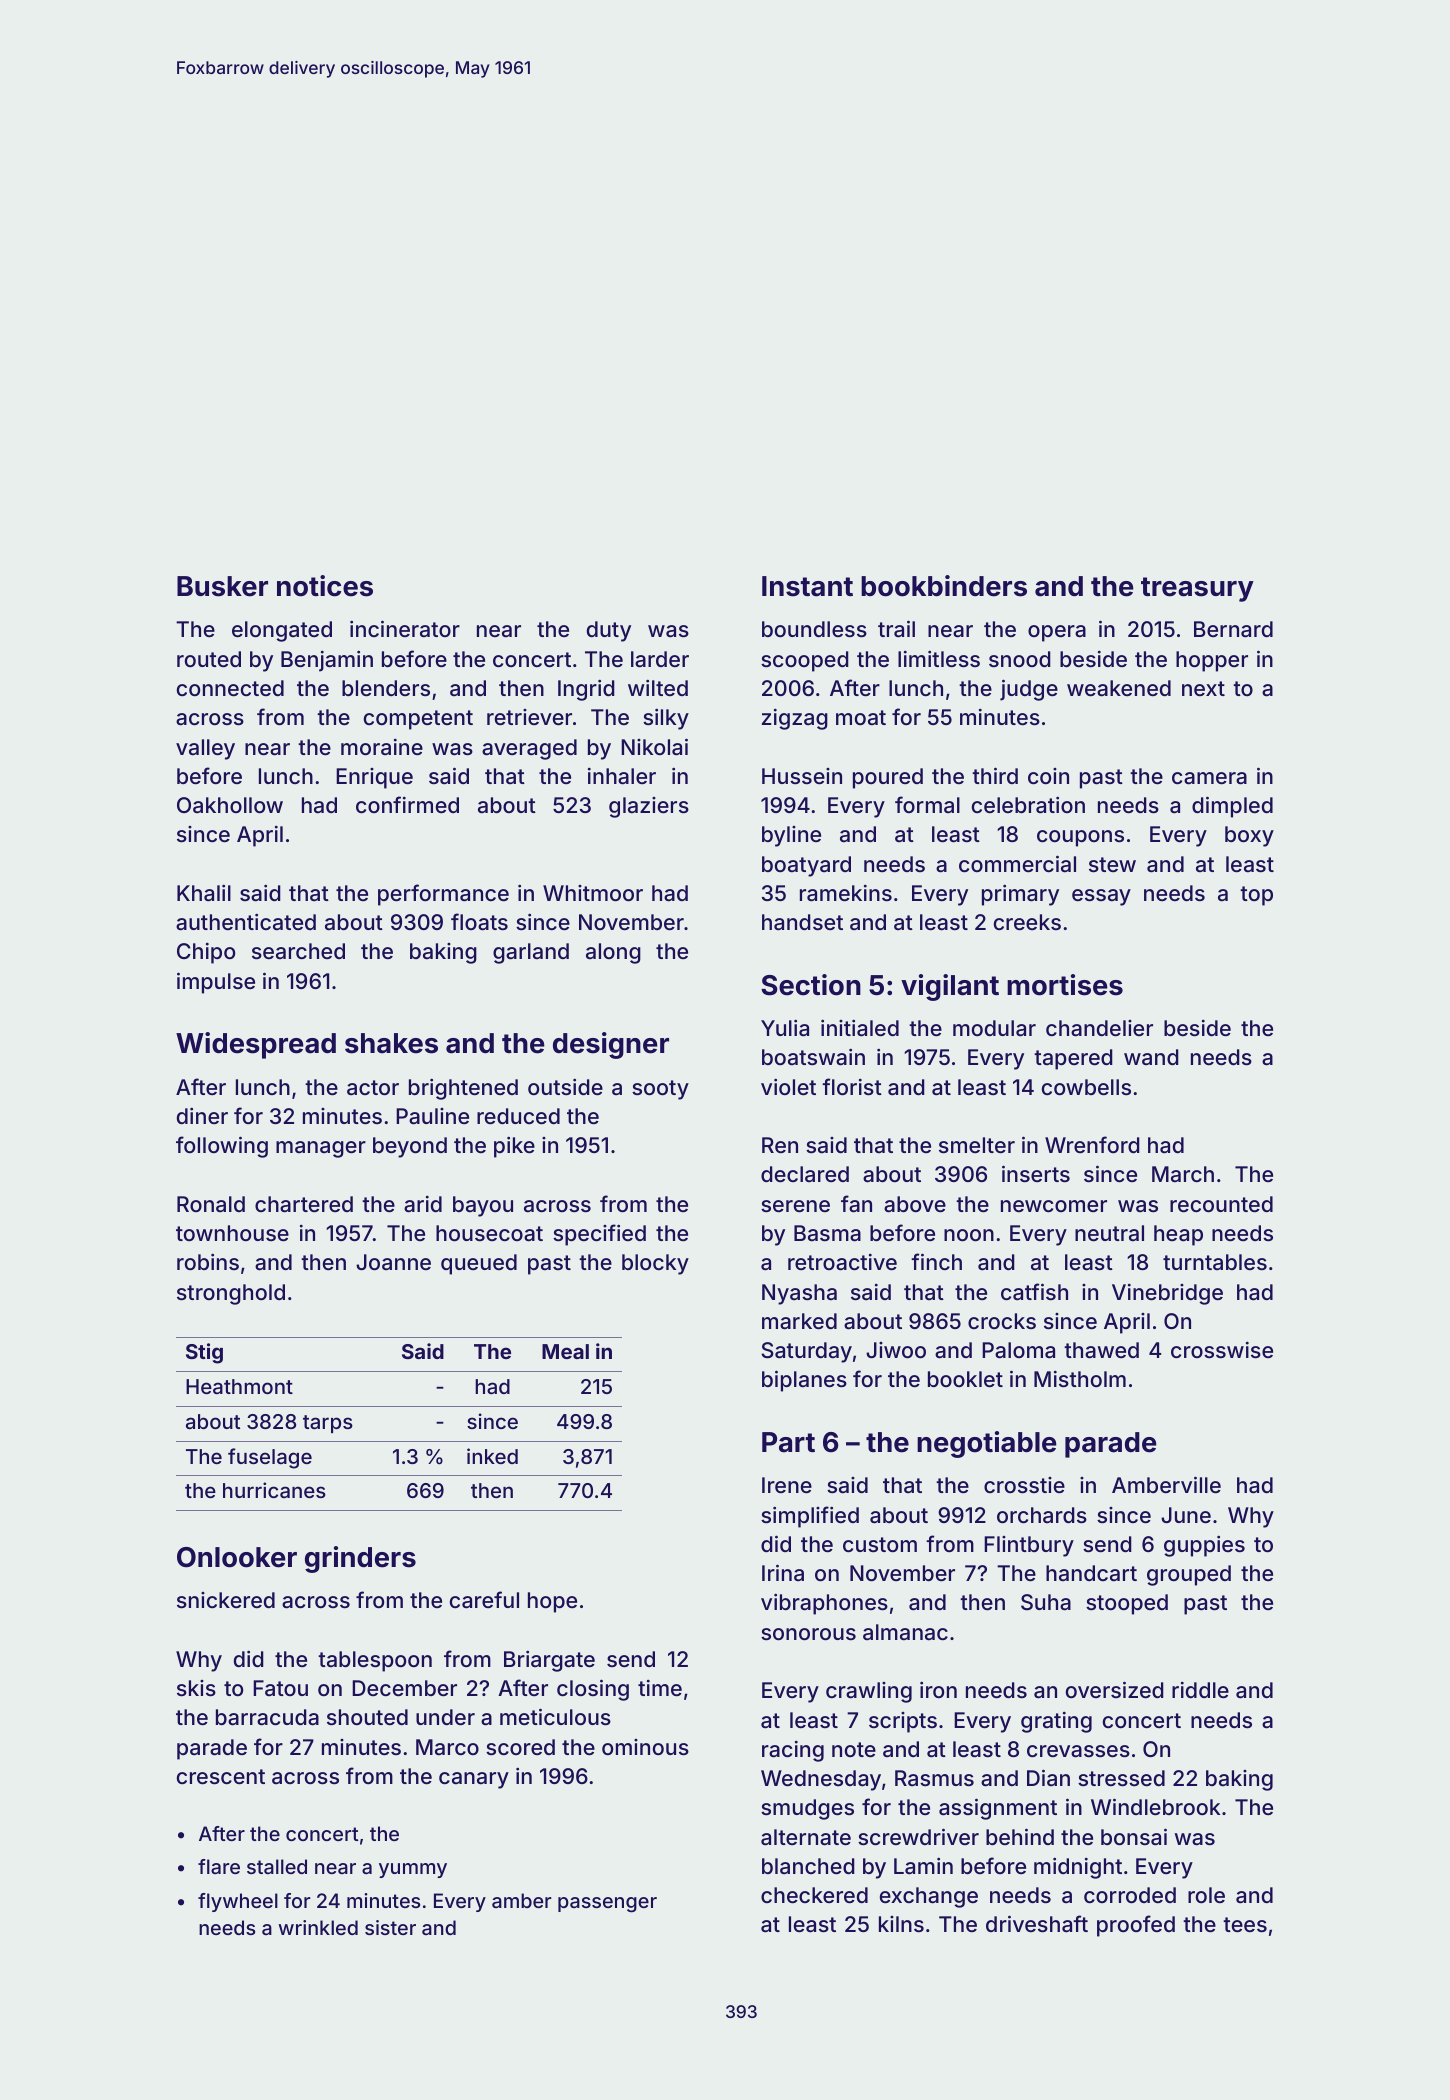 The height and width of the screenshot is (2100, 1450). What do you see at coordinates (645, 1747) in the screenshot?
I see `ominous` at bounding box center [645, 1747].
